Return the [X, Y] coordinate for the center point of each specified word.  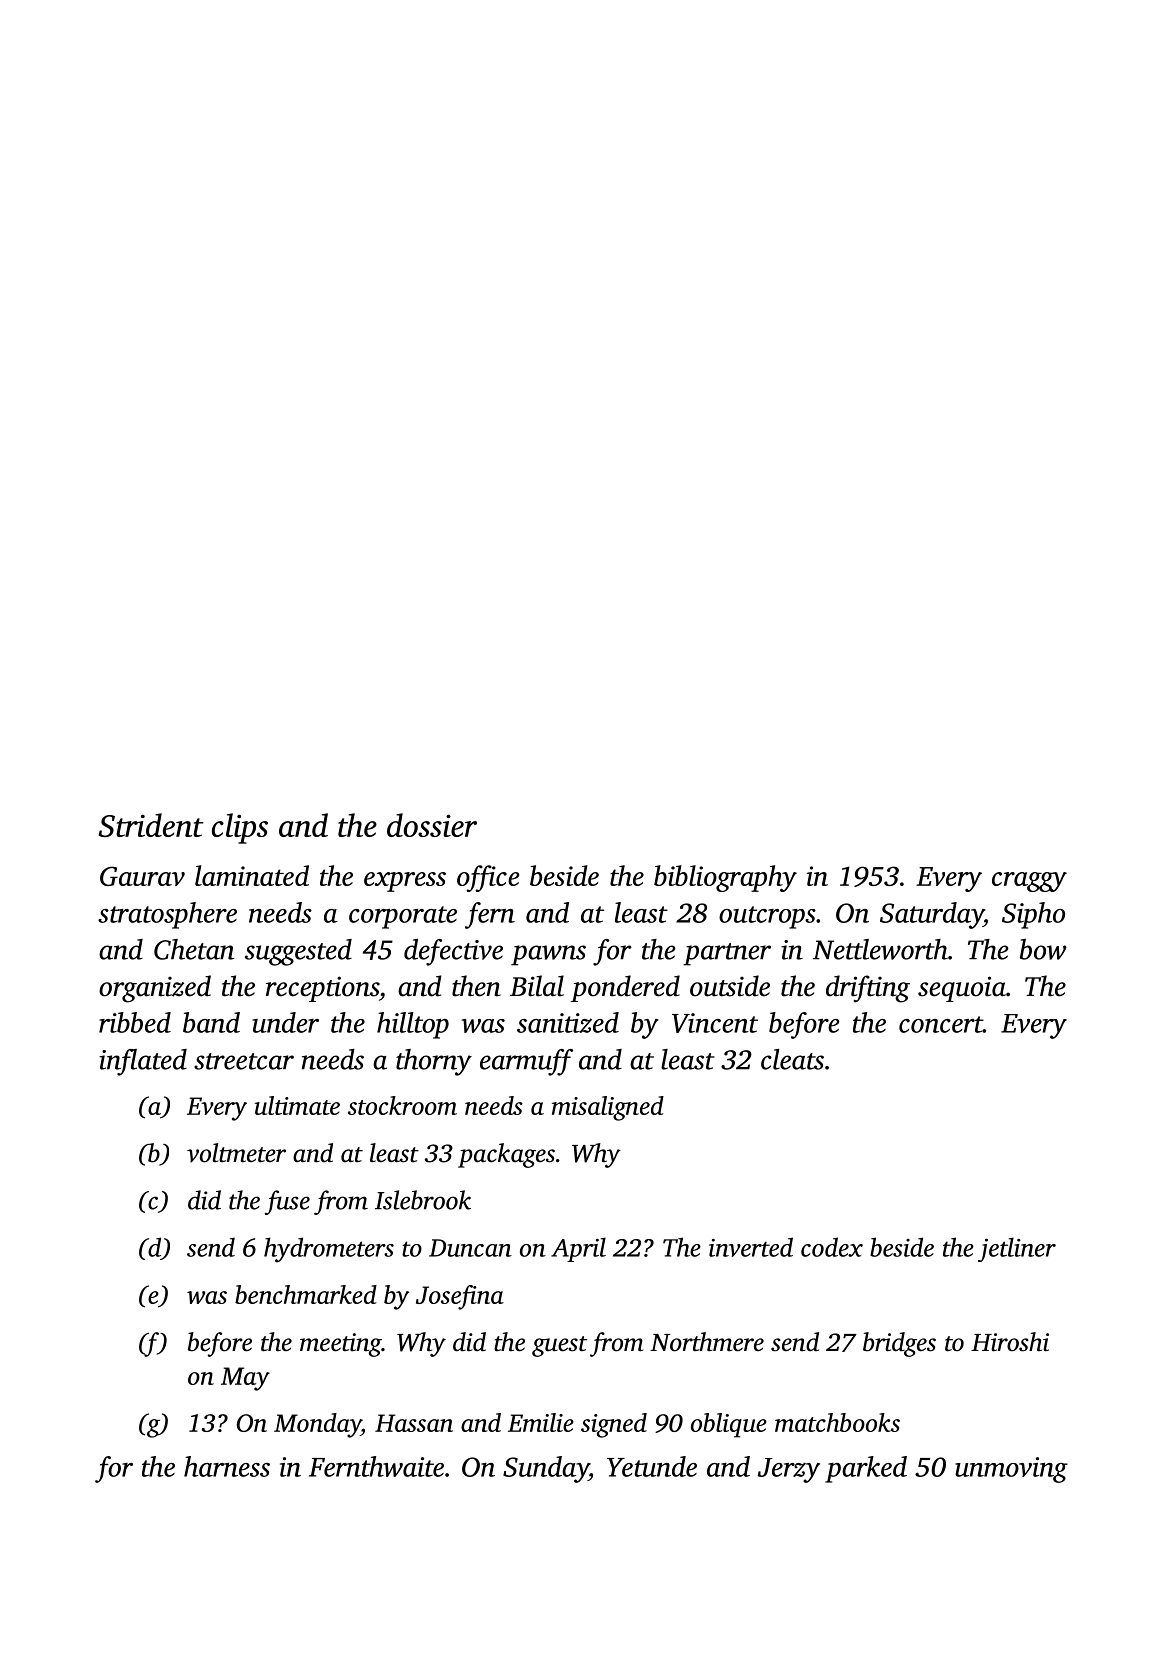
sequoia [962, 989]
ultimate [297, 1105]
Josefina [460, 1297]
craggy [1029, 882]
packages [506, 1155]
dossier [432, 825]
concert [941, 1024]
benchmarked [306, 1294]
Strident [151, 825]
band [211, 1022]
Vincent [715, 1023]
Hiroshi [1010, 1342]
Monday [317, 1425]
